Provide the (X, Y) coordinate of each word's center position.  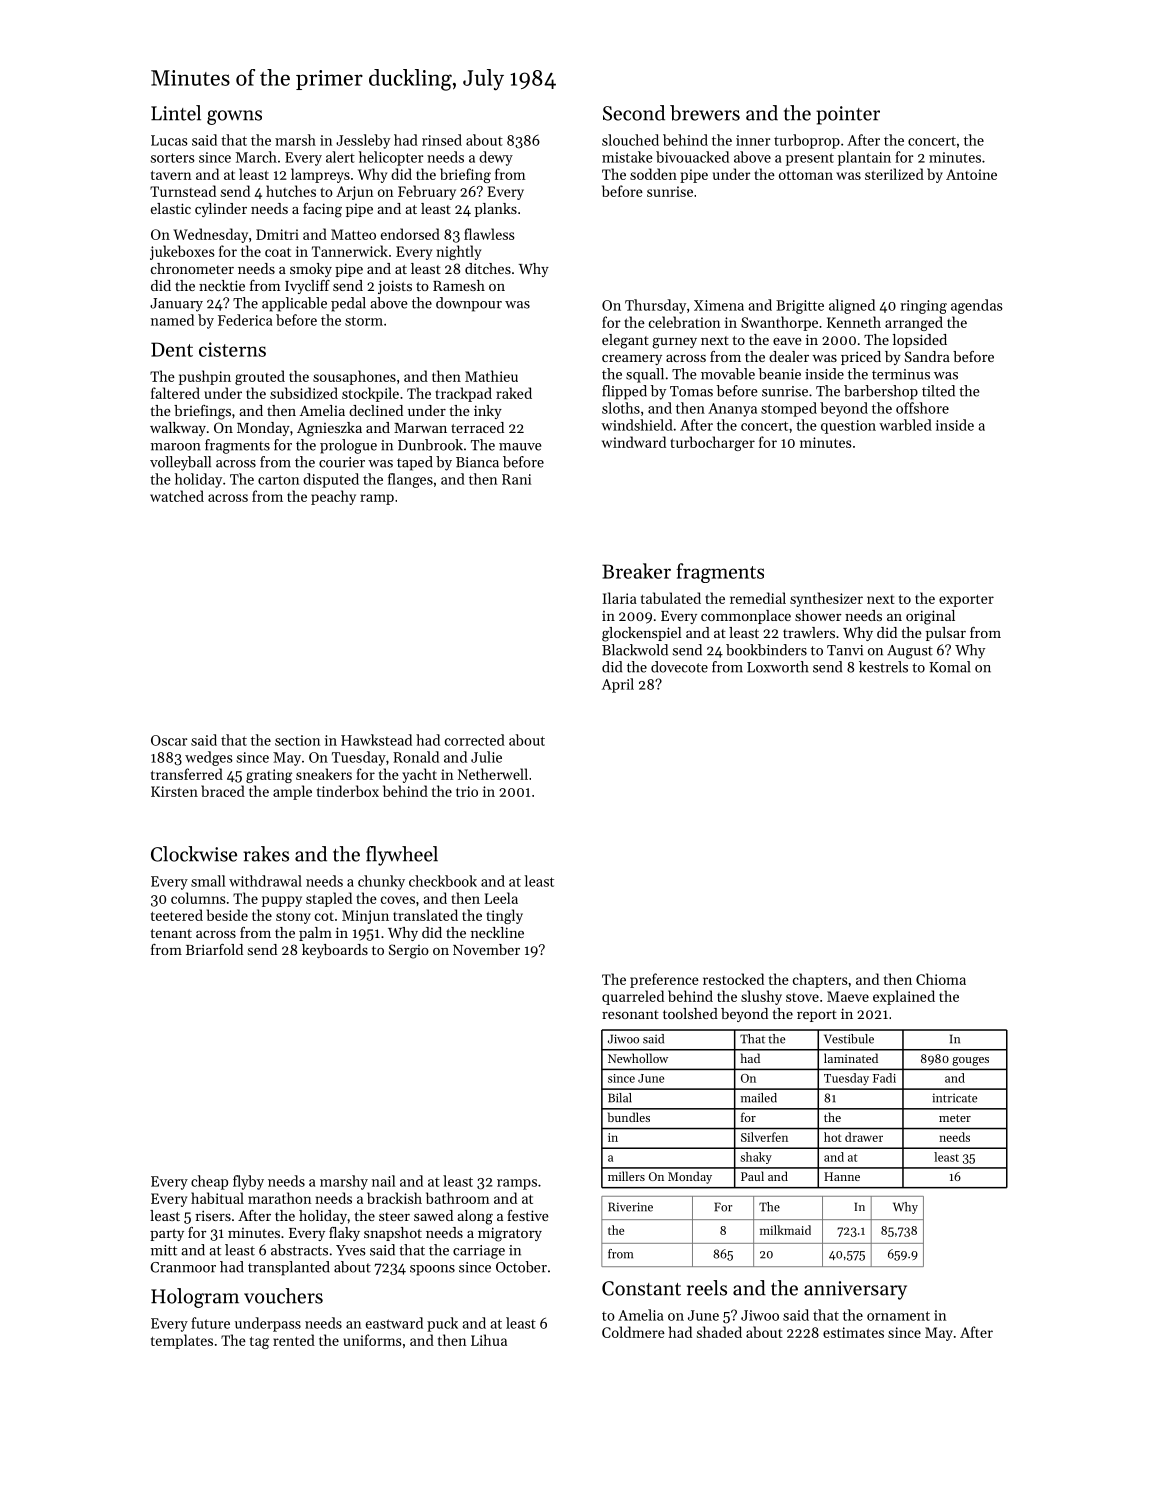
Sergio (409, 951)
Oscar (169, 740)
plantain (864, 158)
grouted (260, 377)
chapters (820, 980)
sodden (653, 174)
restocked (733, 979)
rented (294, 1340)
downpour (469, 304)
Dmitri (277, 234)
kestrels (883, 667)
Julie (486, 757)
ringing (923, 307)
